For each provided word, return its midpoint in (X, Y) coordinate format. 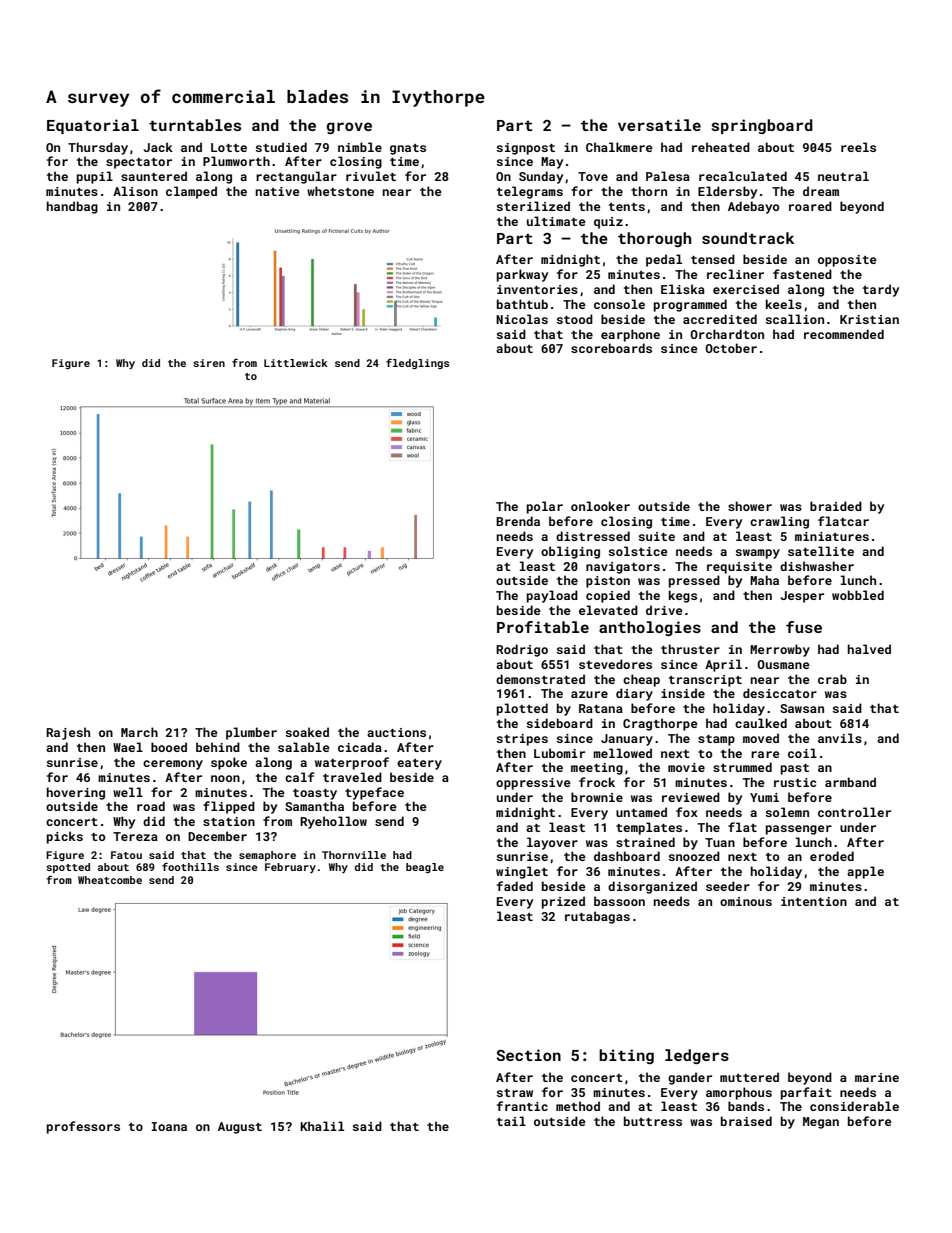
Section (528, 1055)
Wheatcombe (110, 880)
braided (836, 506)
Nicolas (522, 319)
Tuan (720, 842)
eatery (419, 764)
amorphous (739, 1093)
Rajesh (68, 733)
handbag (72, 207)
